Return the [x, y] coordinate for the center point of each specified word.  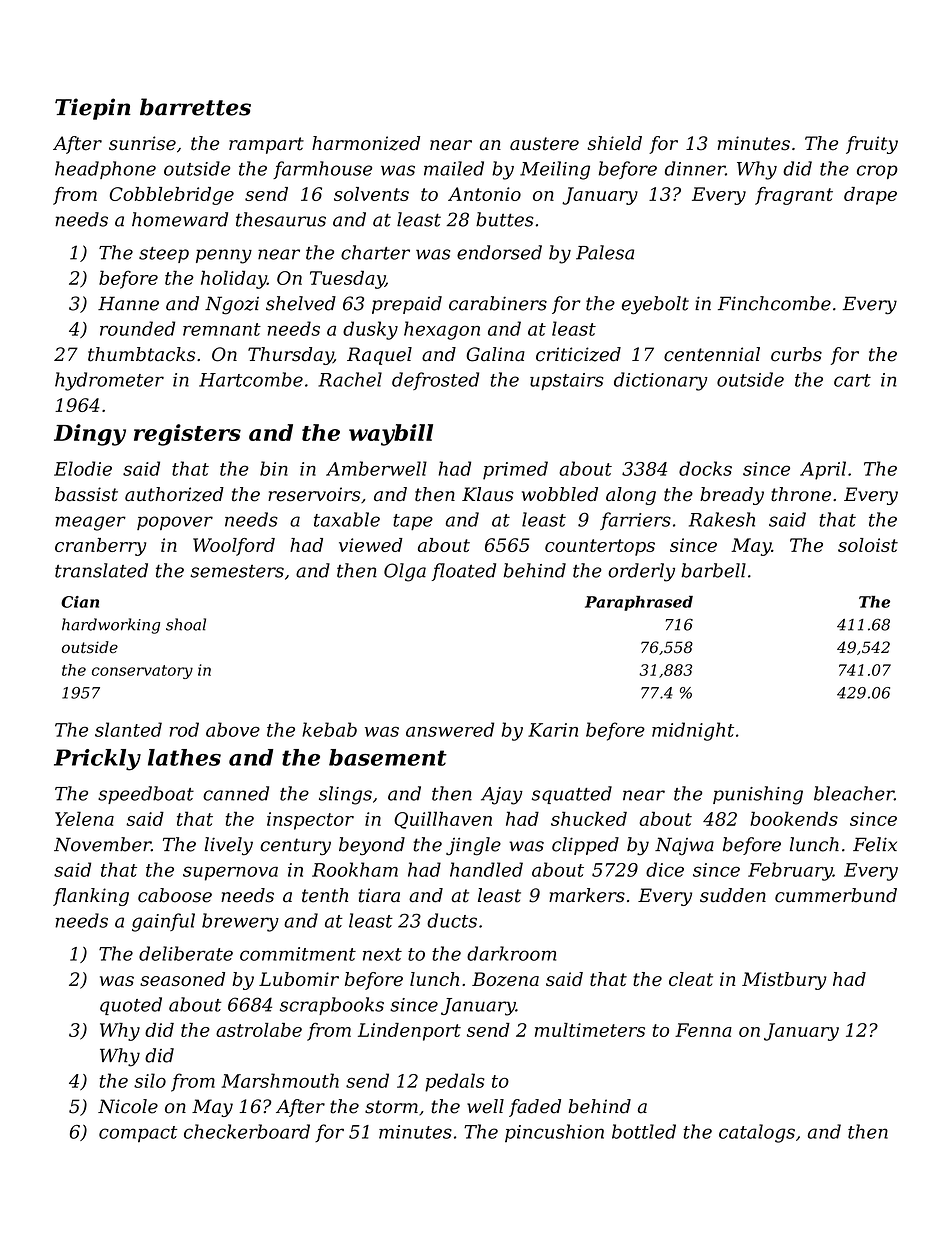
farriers [635, 521]
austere [544, 144]
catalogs [757, 1133]
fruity [872, 145]
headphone [105, 170]
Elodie [83, 468]
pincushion [554, 1133]
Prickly [97, 760]
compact [138, 1134]
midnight [693, 731]
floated [464, 572]
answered [450, 729]
